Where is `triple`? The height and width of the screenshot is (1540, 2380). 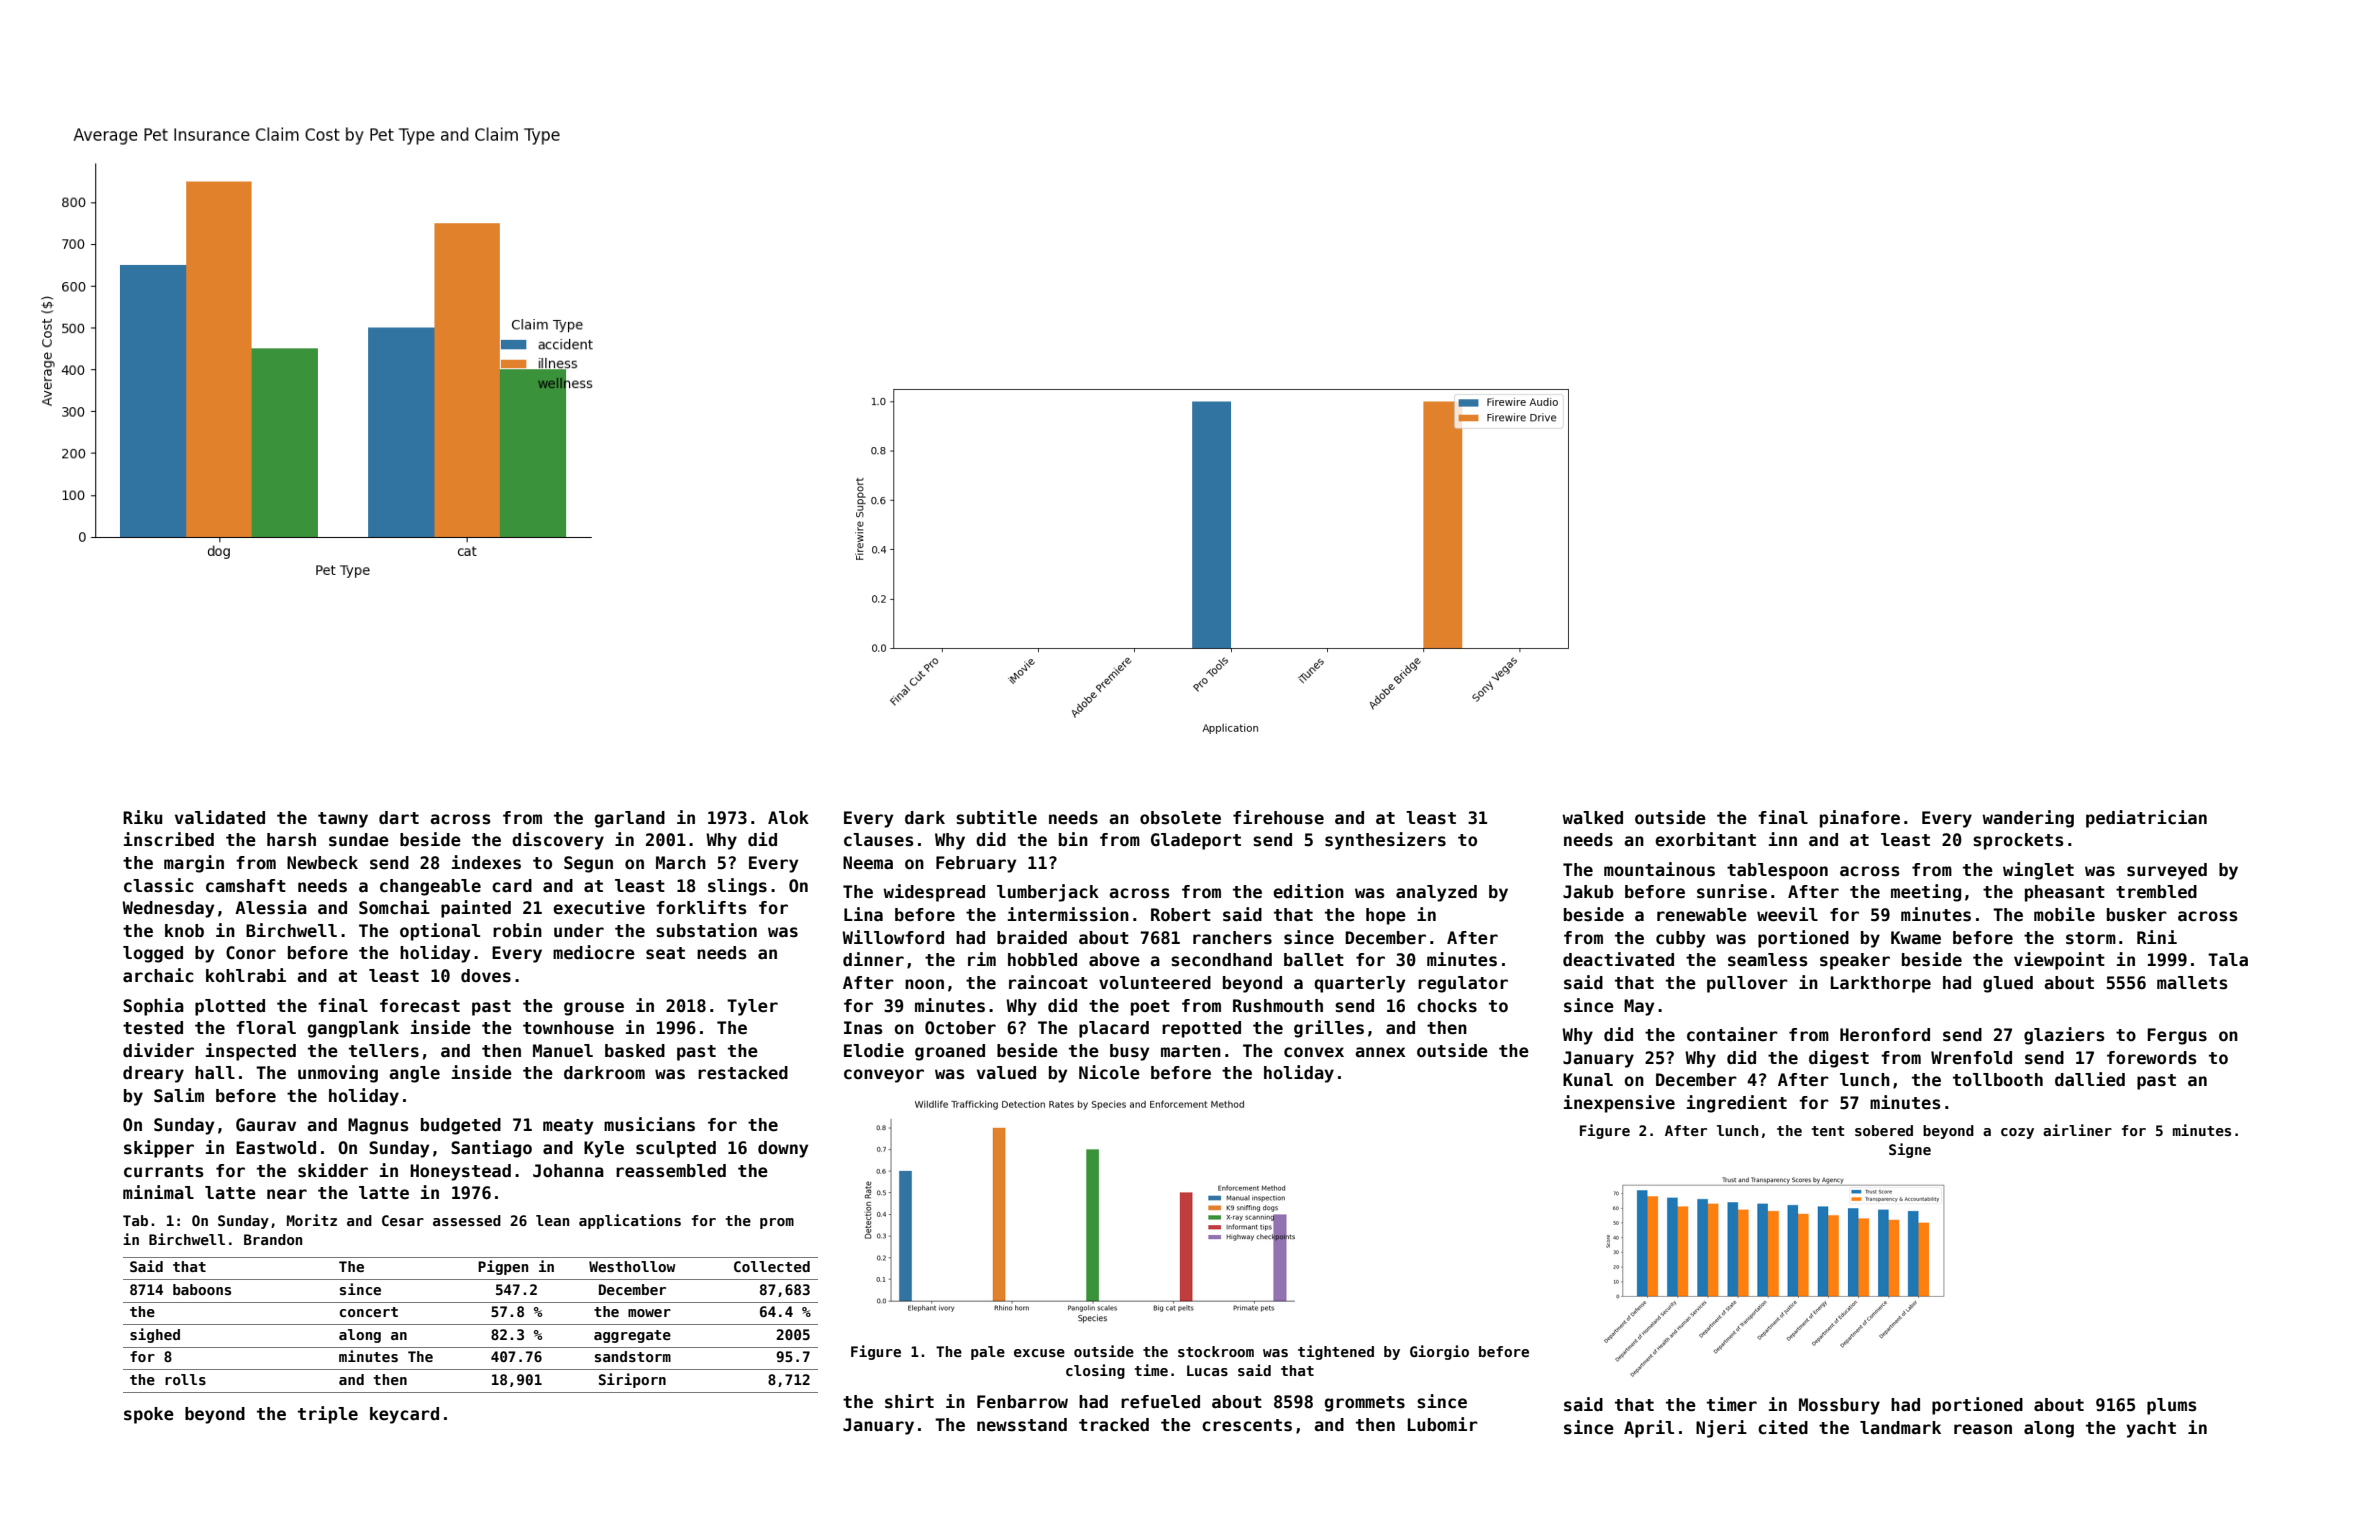 triple is located at coordinates (328, 1415).
